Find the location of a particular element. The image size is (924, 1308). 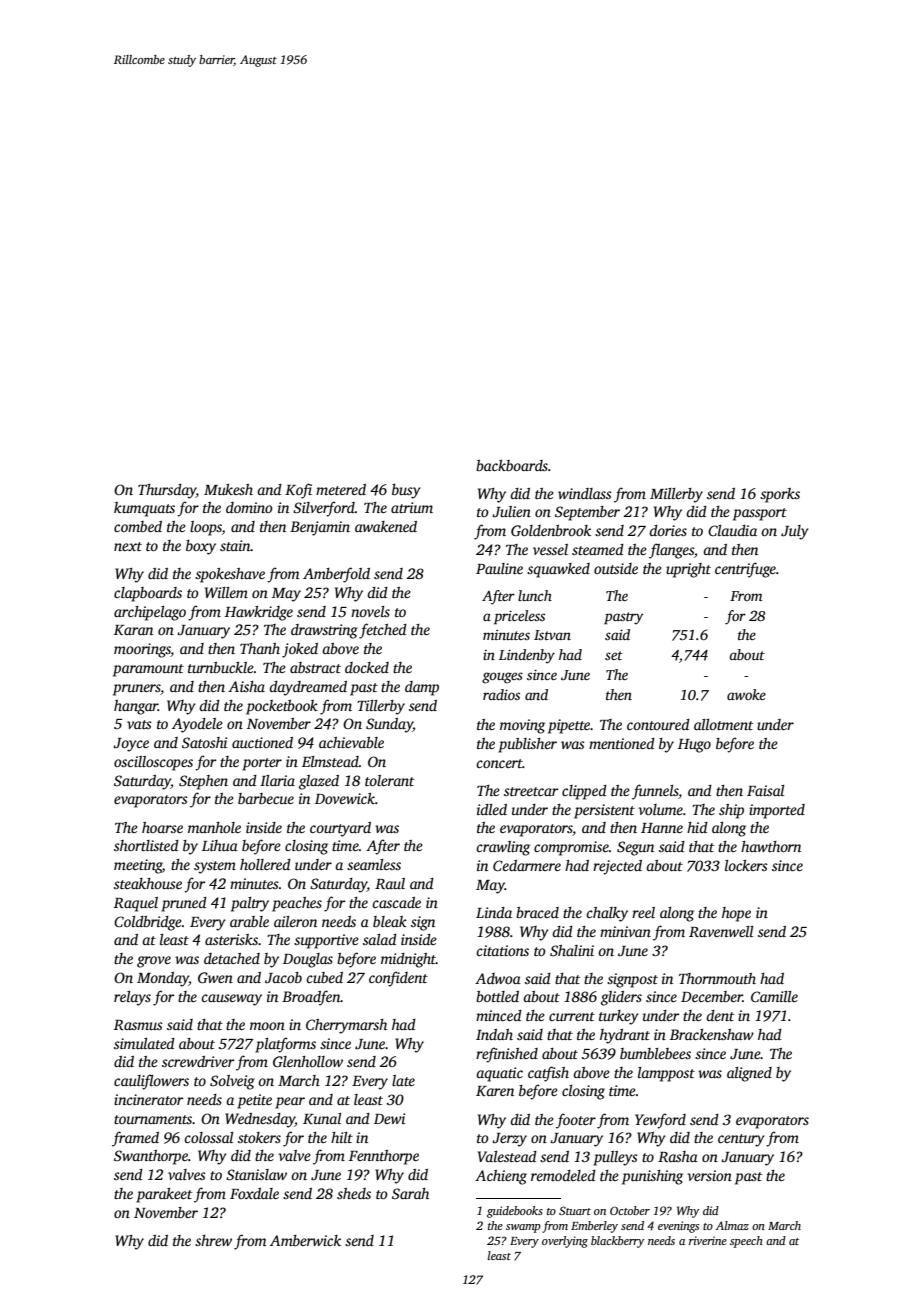

Amberwick is located at coordinates (305, 1240).
